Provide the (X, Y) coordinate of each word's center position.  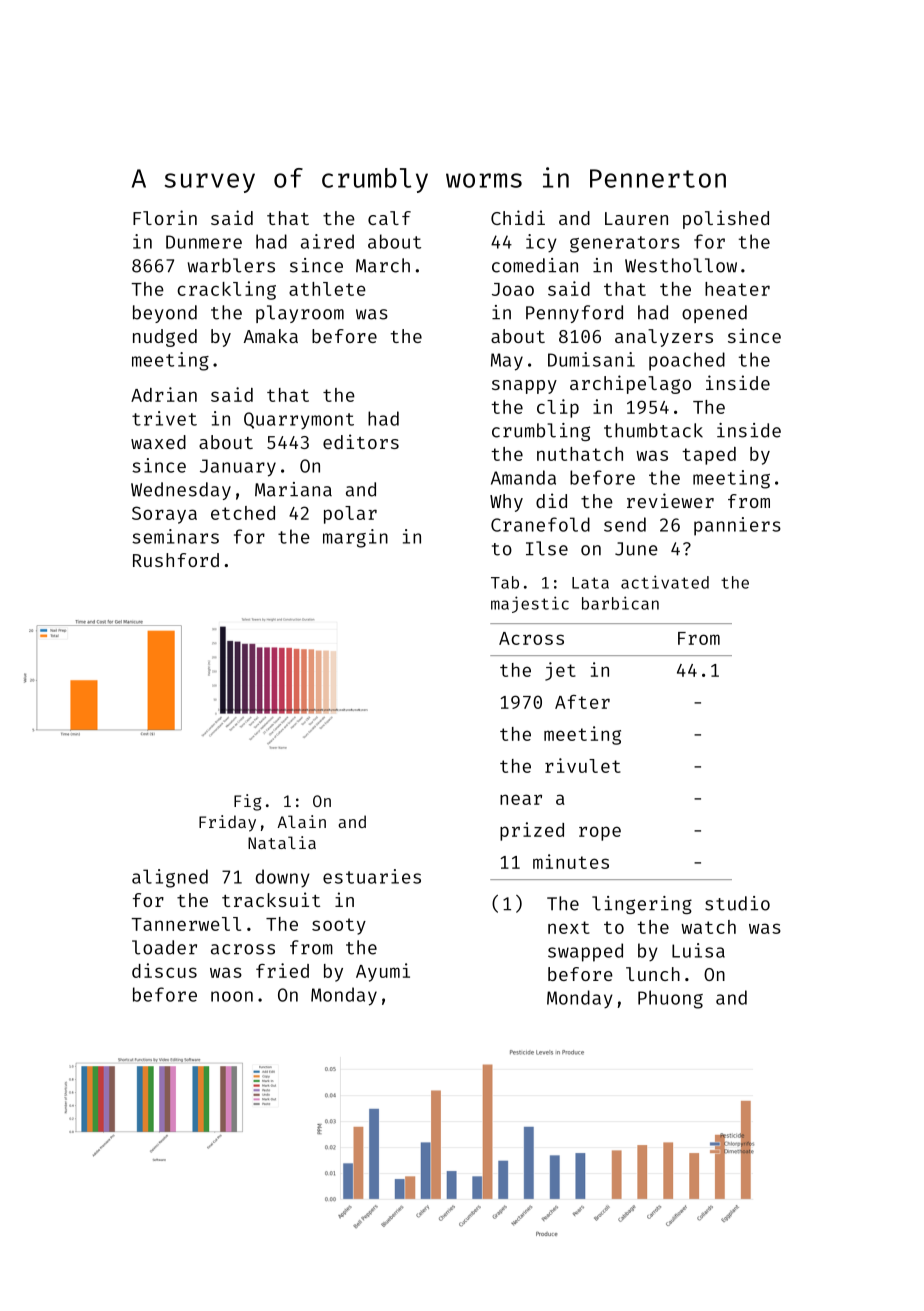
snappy (524, 387)
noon (232, 996)
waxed (158, 442)
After (582, 702)
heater (737, 289)
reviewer (670, 500)
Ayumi (383, 972)
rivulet (583, 765)
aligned (170, 878)
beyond (165, 314)
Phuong (670, 999)
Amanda (523, 477)
